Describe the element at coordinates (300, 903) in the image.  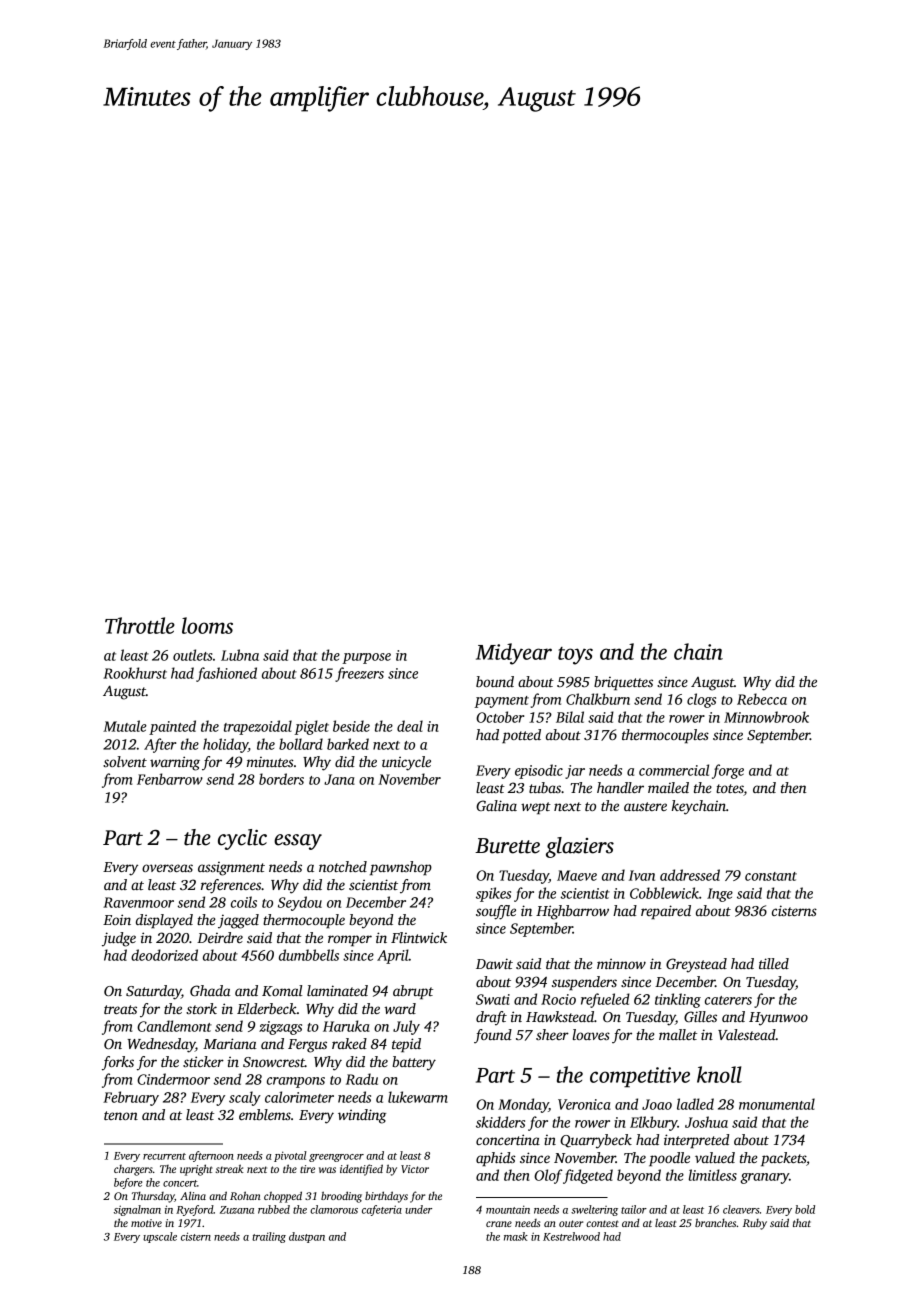
I see `Seydou` at that location.
